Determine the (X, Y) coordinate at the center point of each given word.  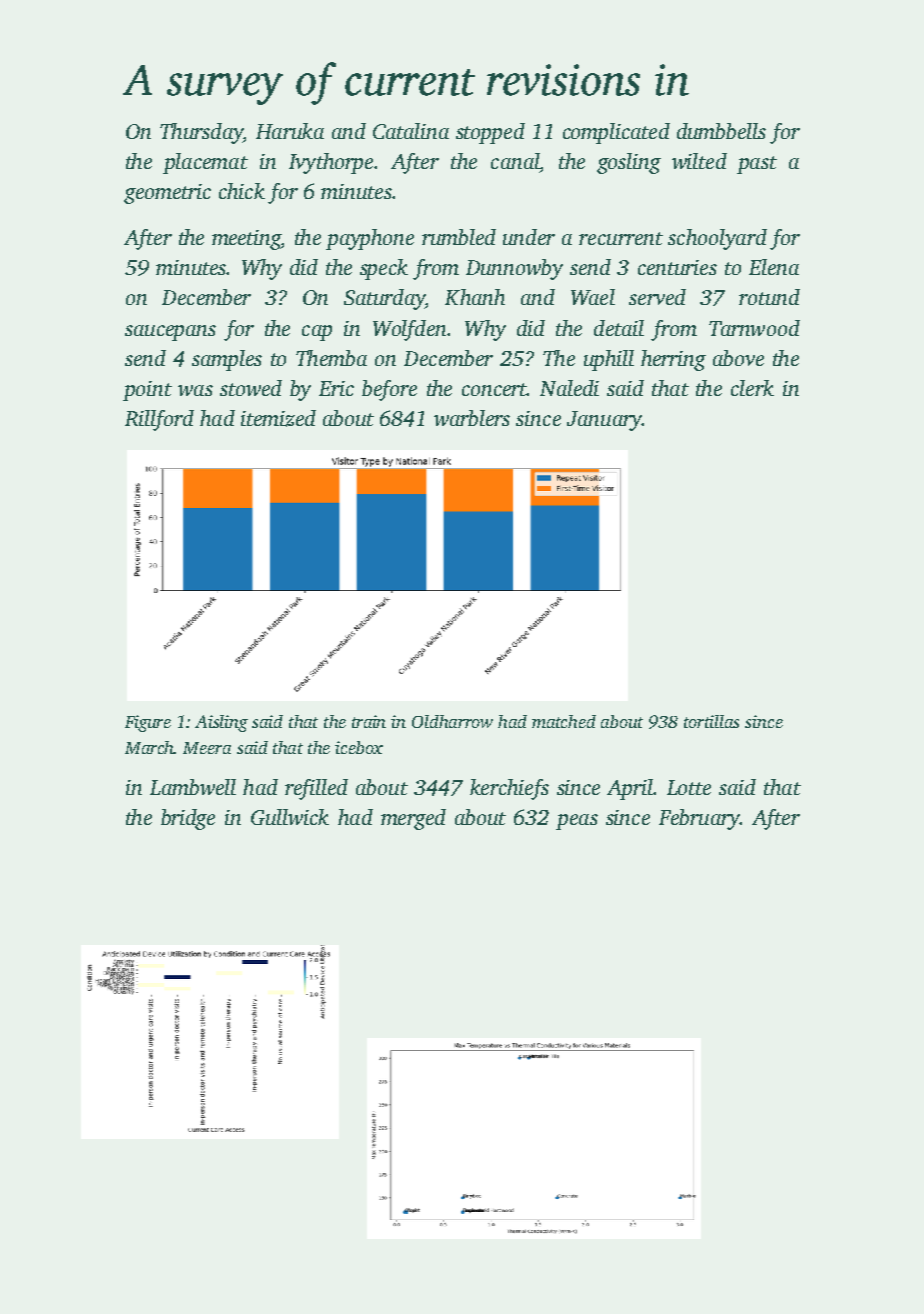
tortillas (711, 721)
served (657, 297)
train (369, 721)
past (757, 165)
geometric (167, 194)
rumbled (459, 237)
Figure (148, 723)
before (389, 390)
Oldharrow (452, 721)
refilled (316, 789)
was (195, 390)
